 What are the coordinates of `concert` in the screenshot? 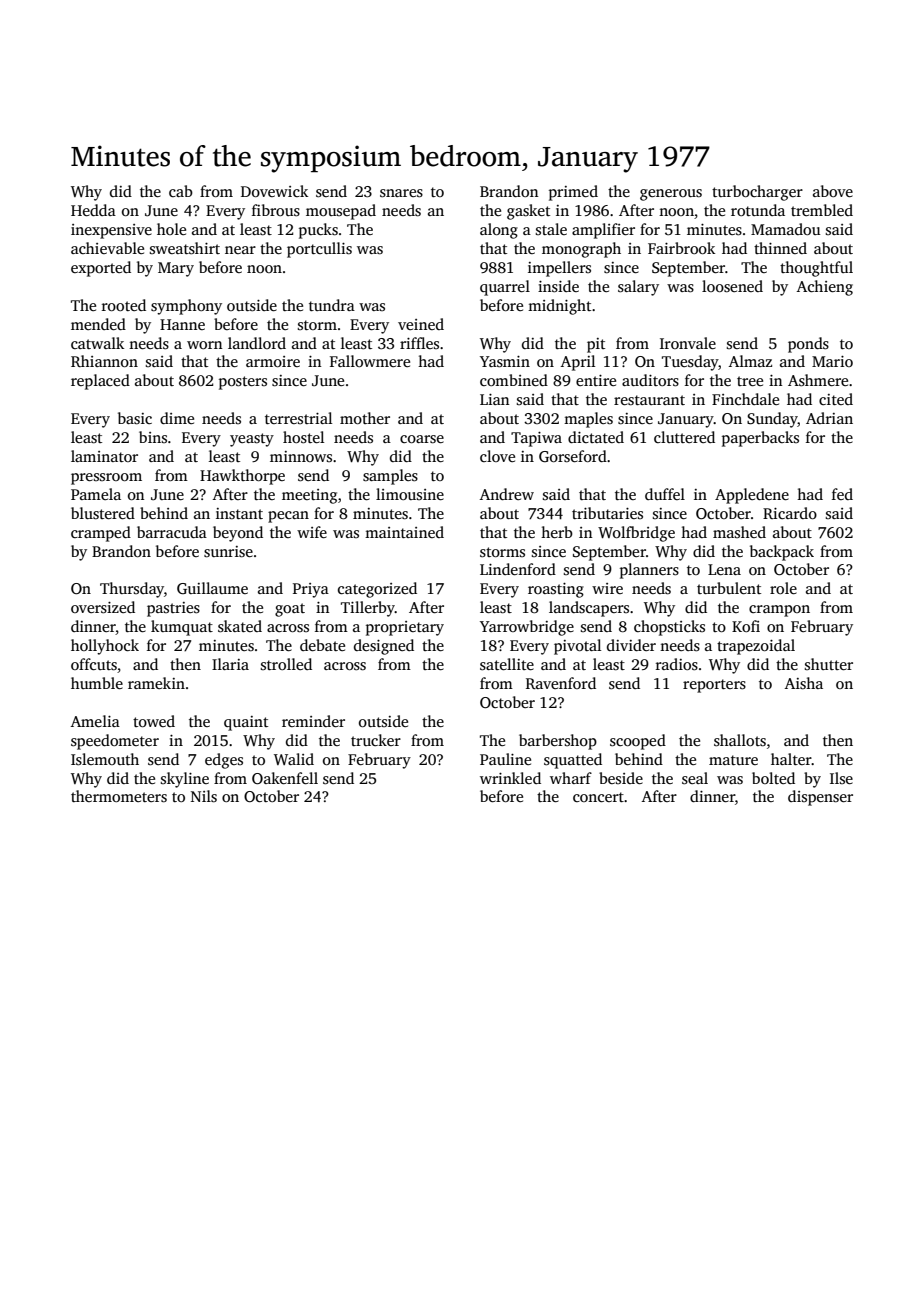 It's located at (598, 797).
